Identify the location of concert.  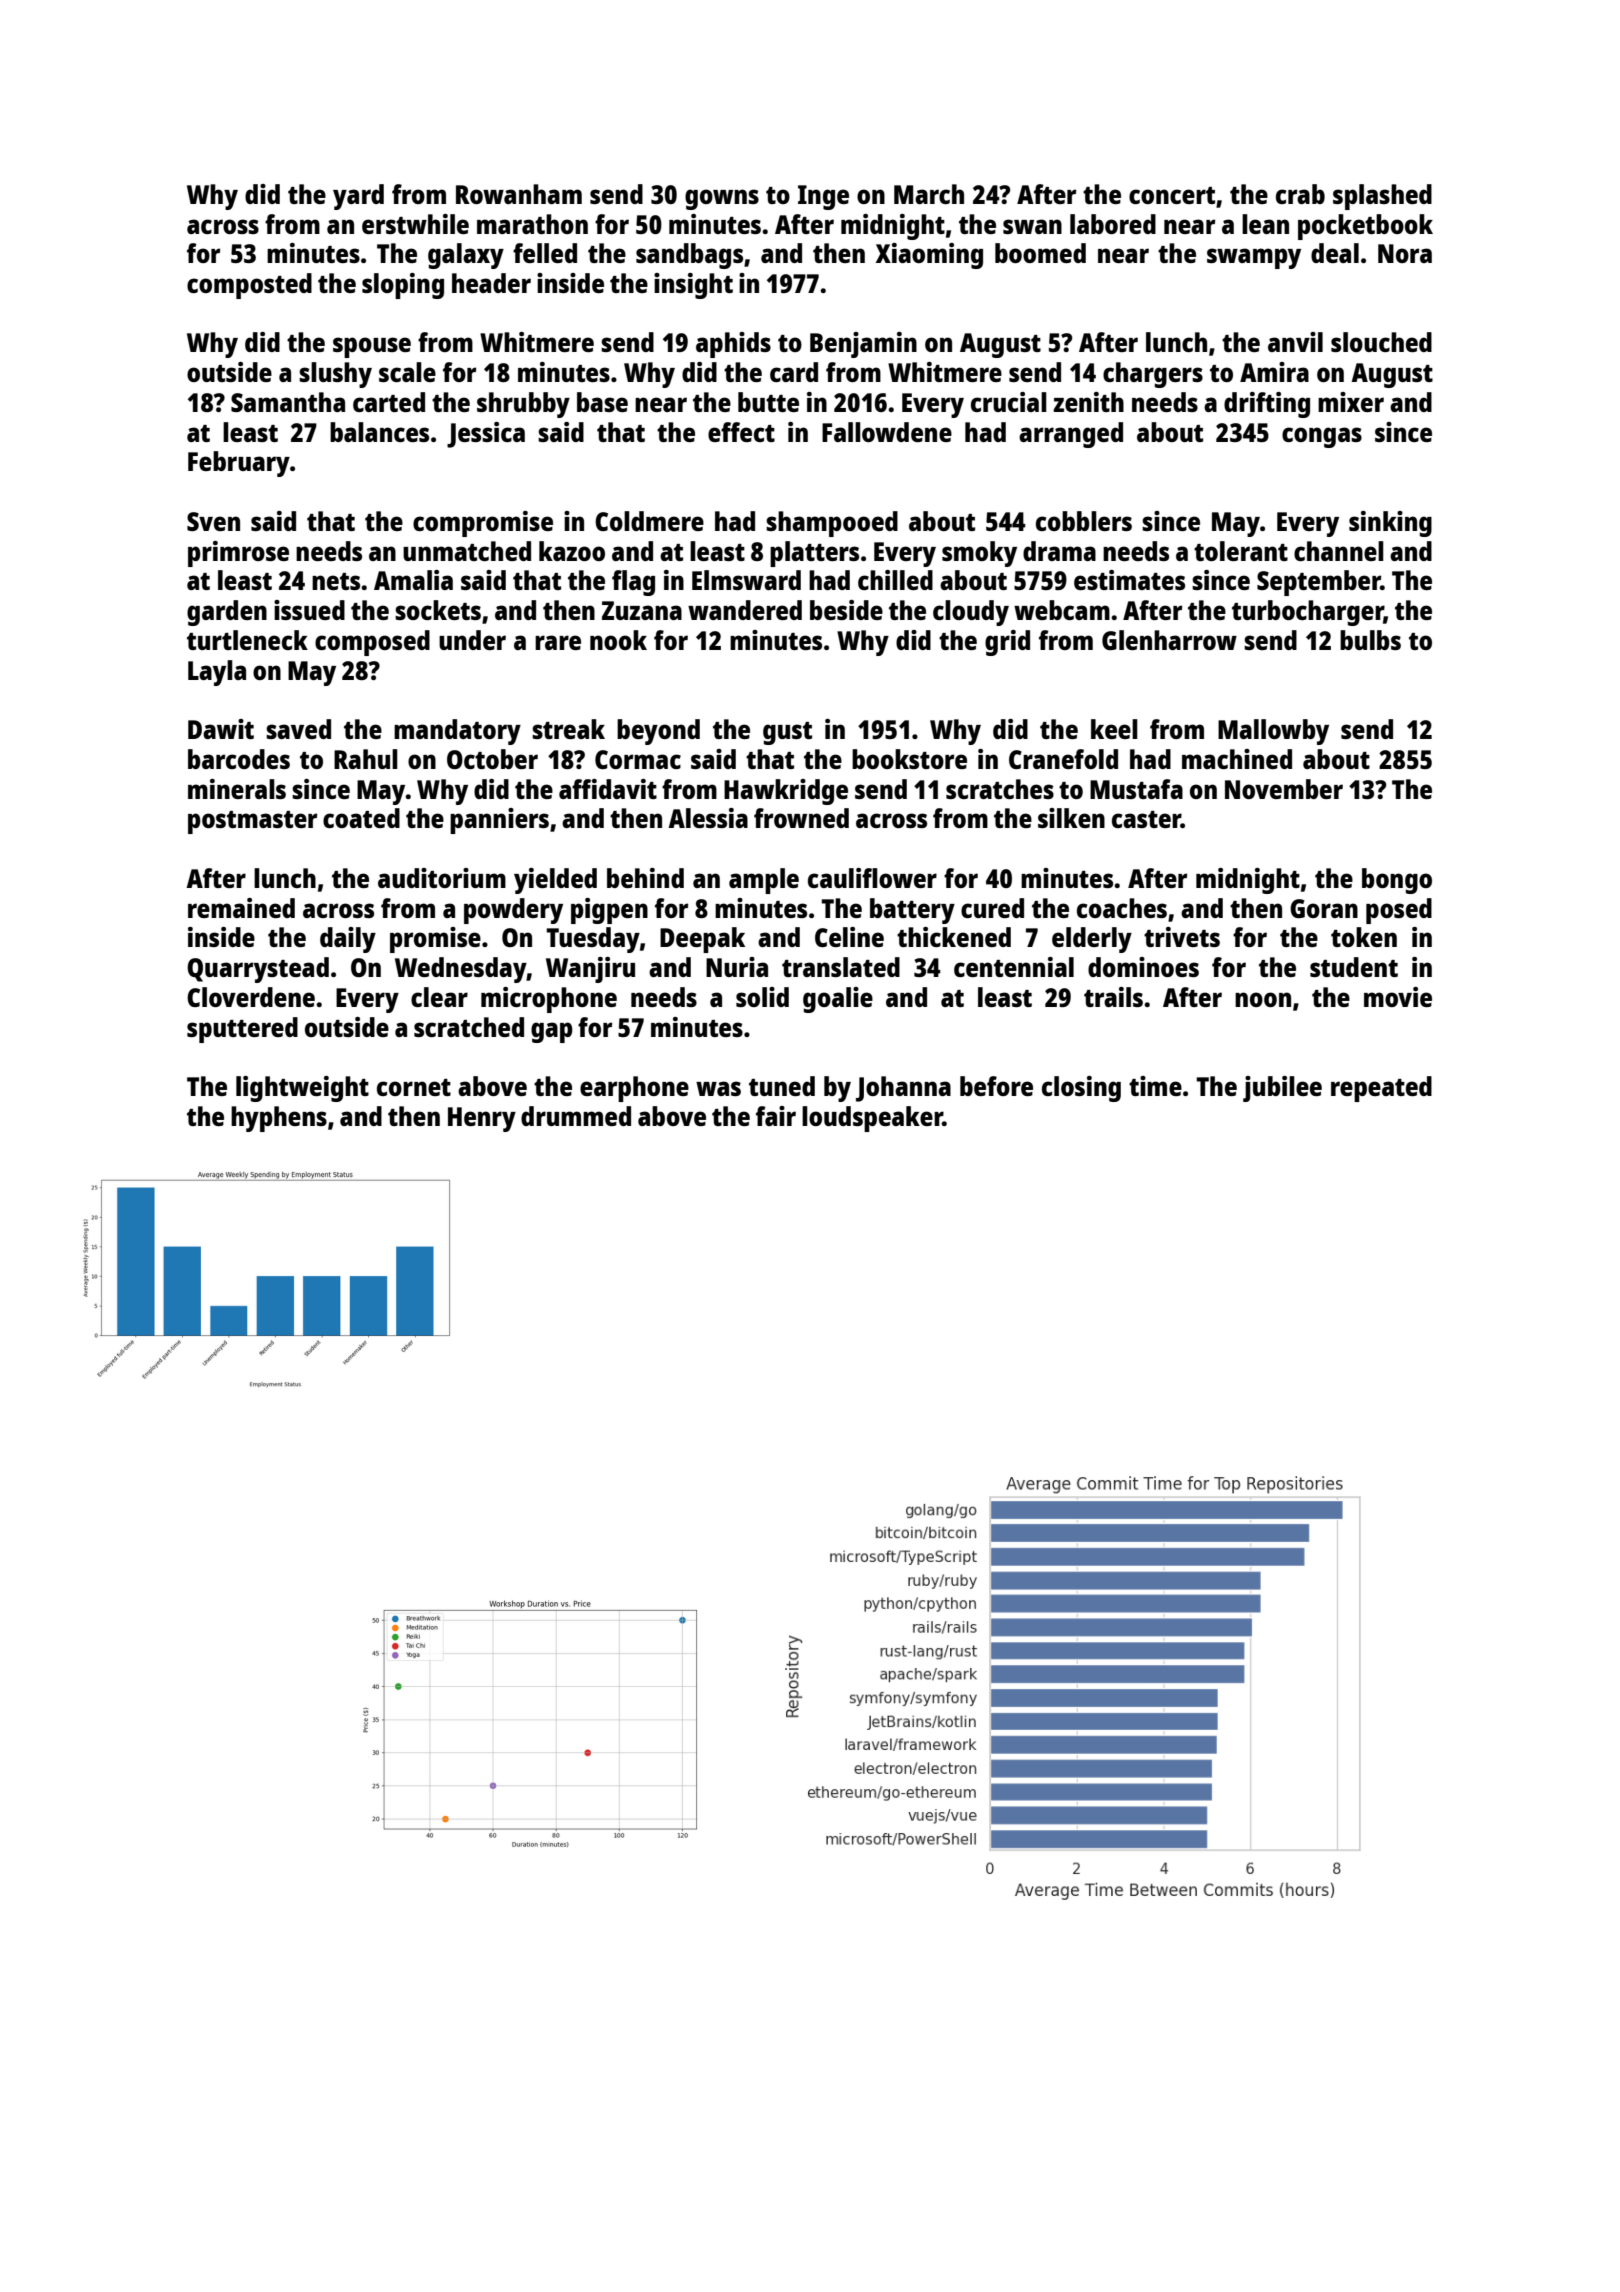
(1172, 195).
